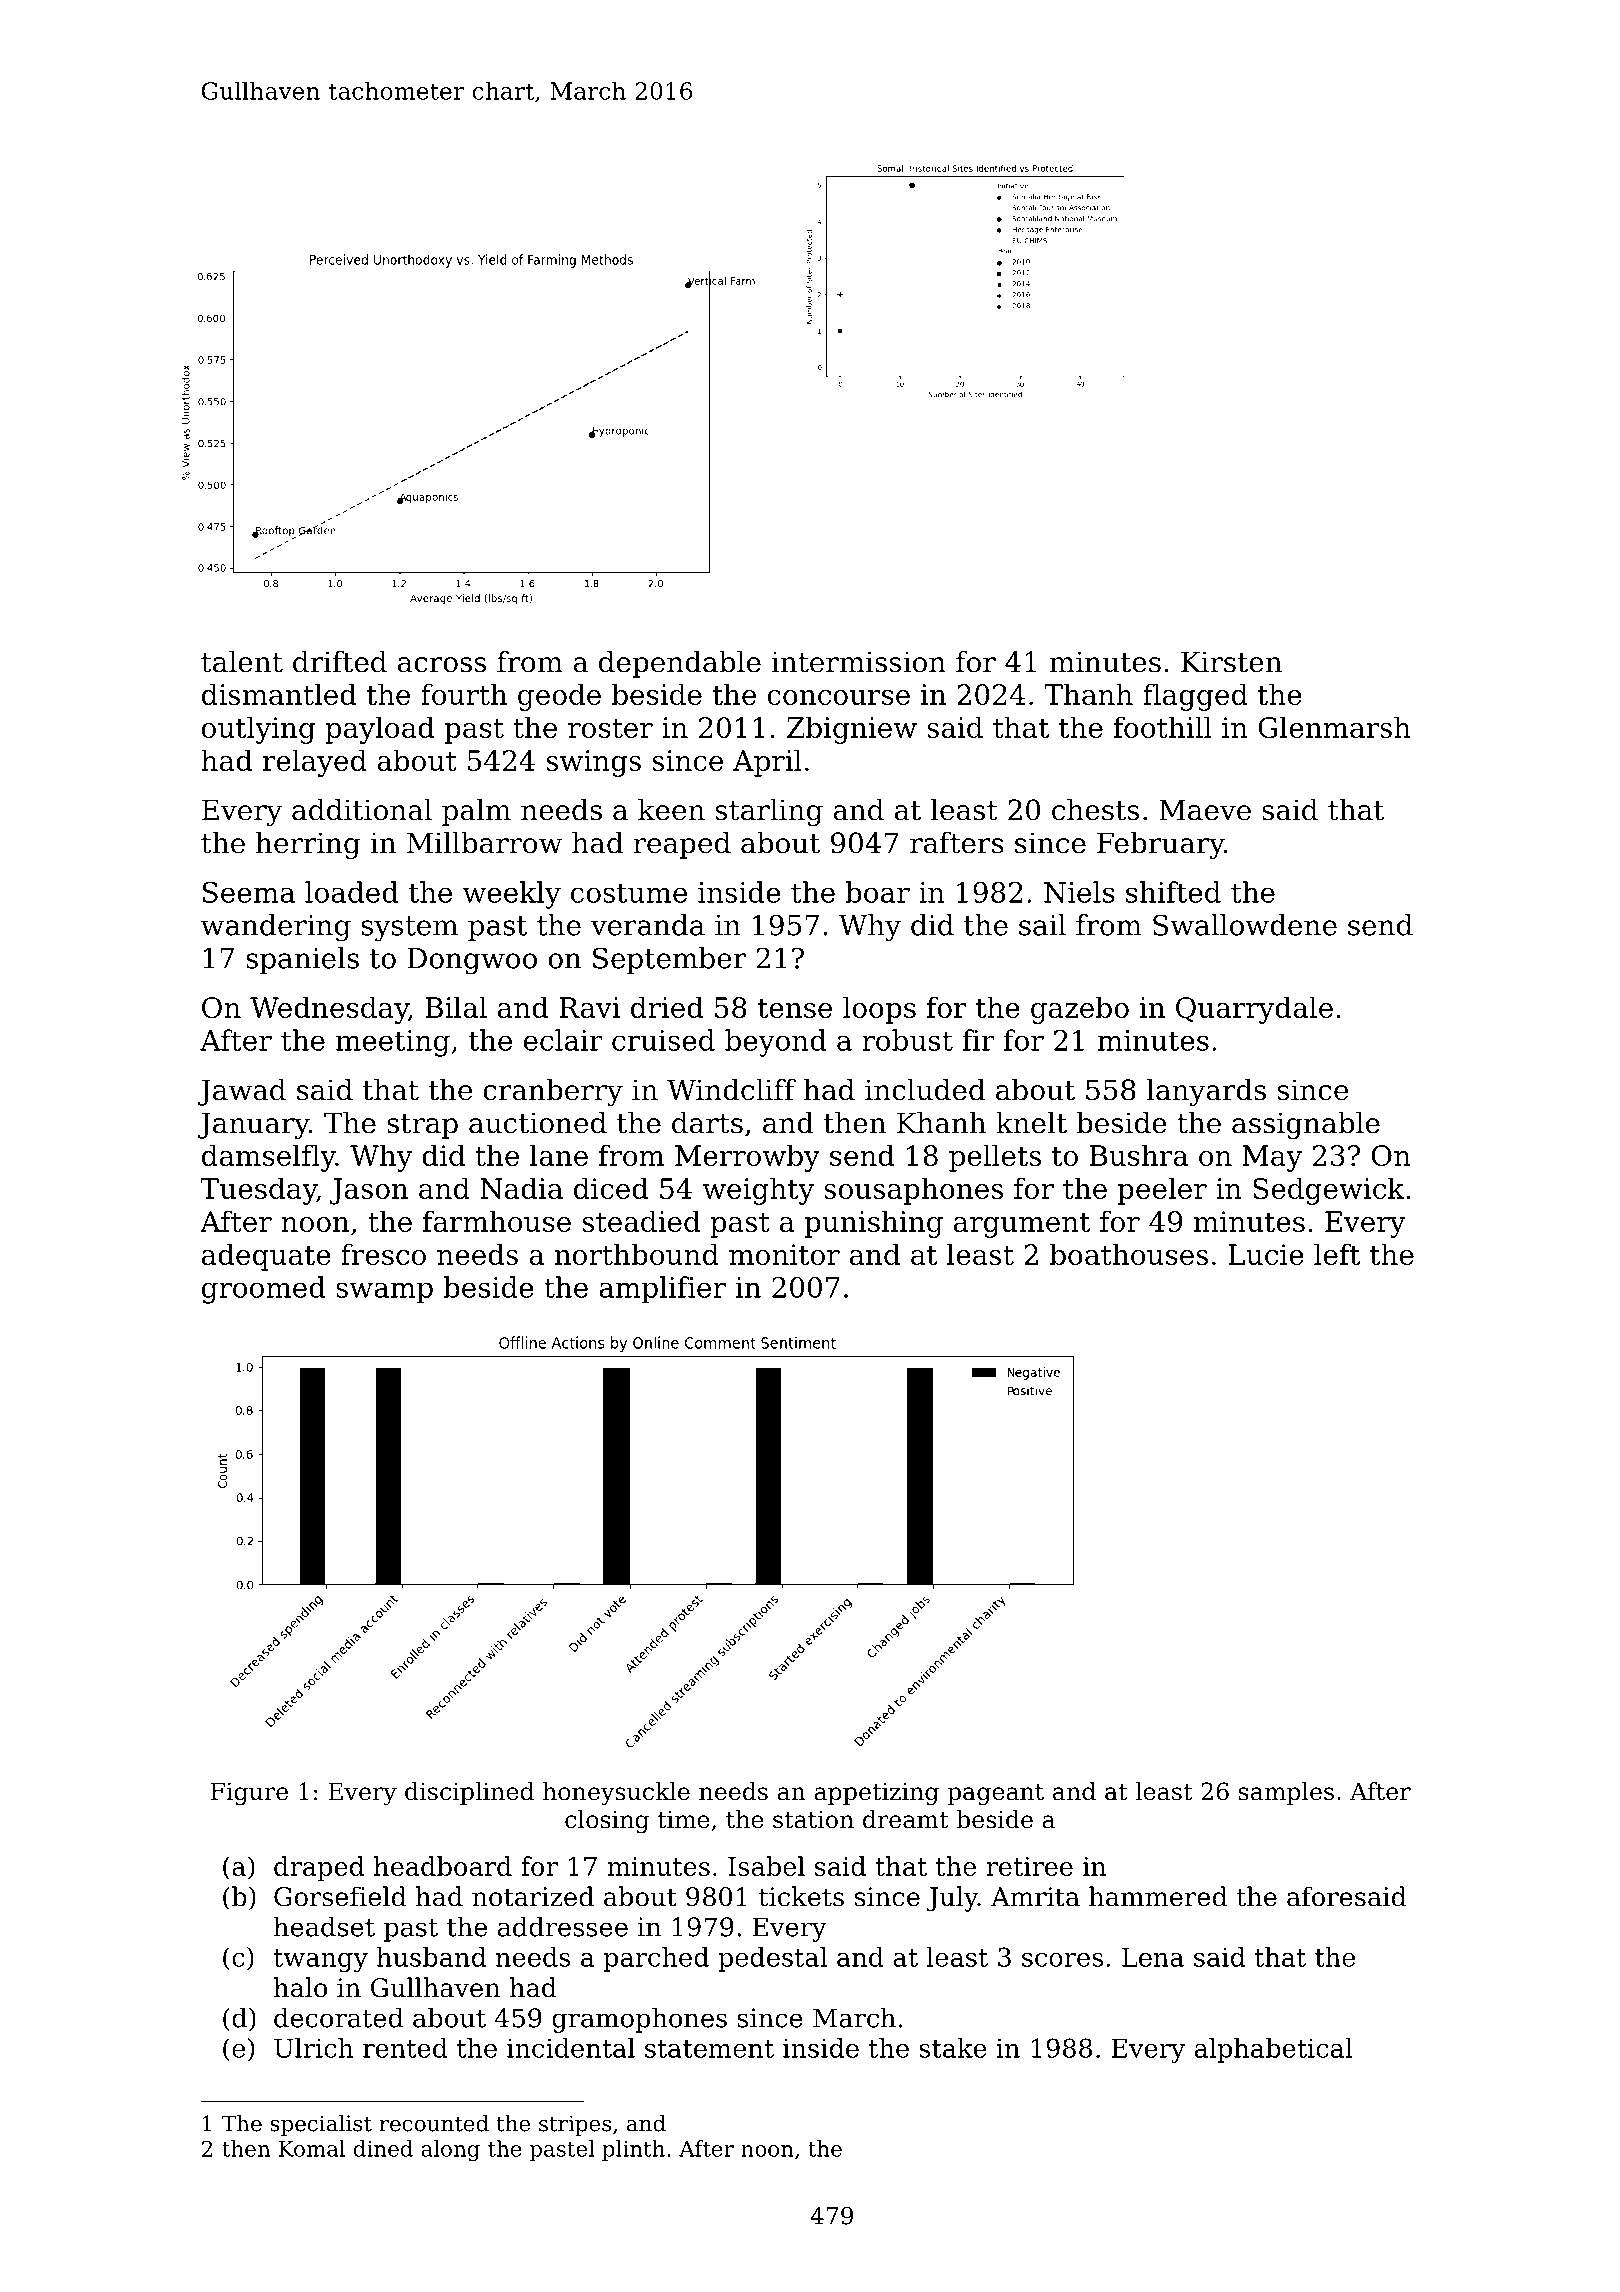  What do you see at coordinates (1031, 1123) in the document?
I see `knelt` at bounding box center [1031, 1123].
